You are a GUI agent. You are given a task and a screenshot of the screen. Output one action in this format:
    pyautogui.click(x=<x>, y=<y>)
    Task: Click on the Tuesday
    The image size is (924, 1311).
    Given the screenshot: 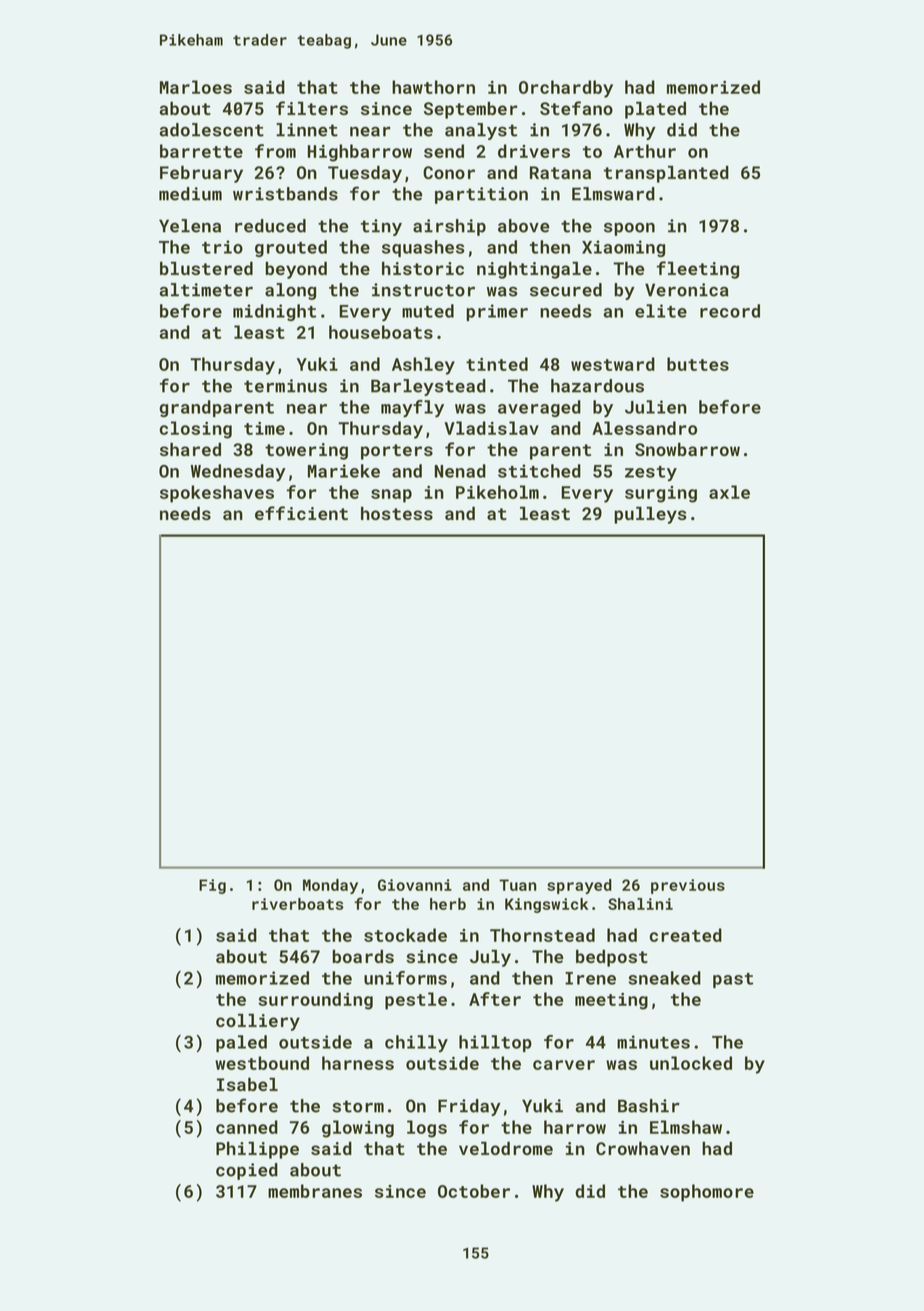 What is the action you would take?
    pyautogui.click(x=365, y=174)
